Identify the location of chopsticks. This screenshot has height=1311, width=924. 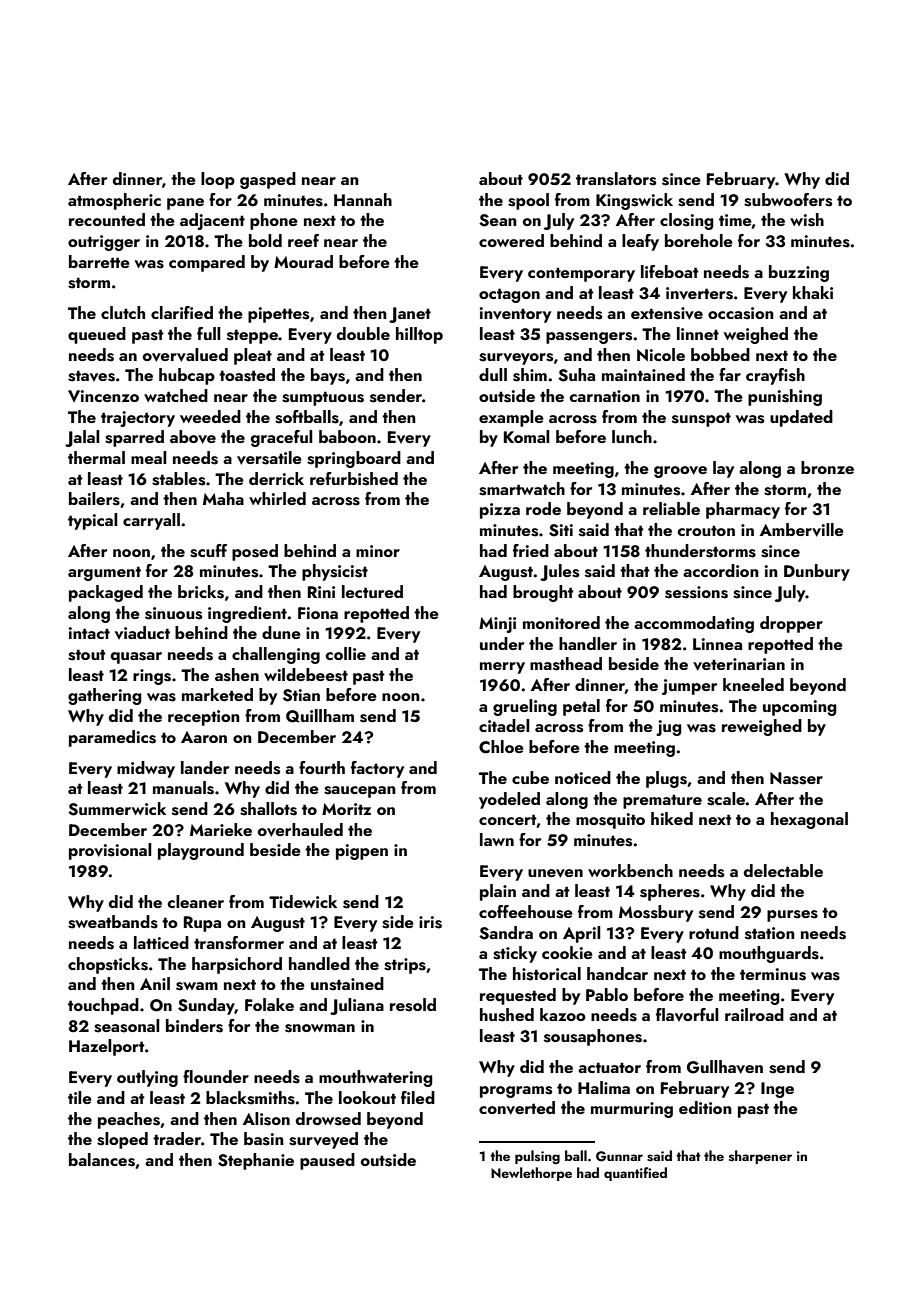
(108, 965).
